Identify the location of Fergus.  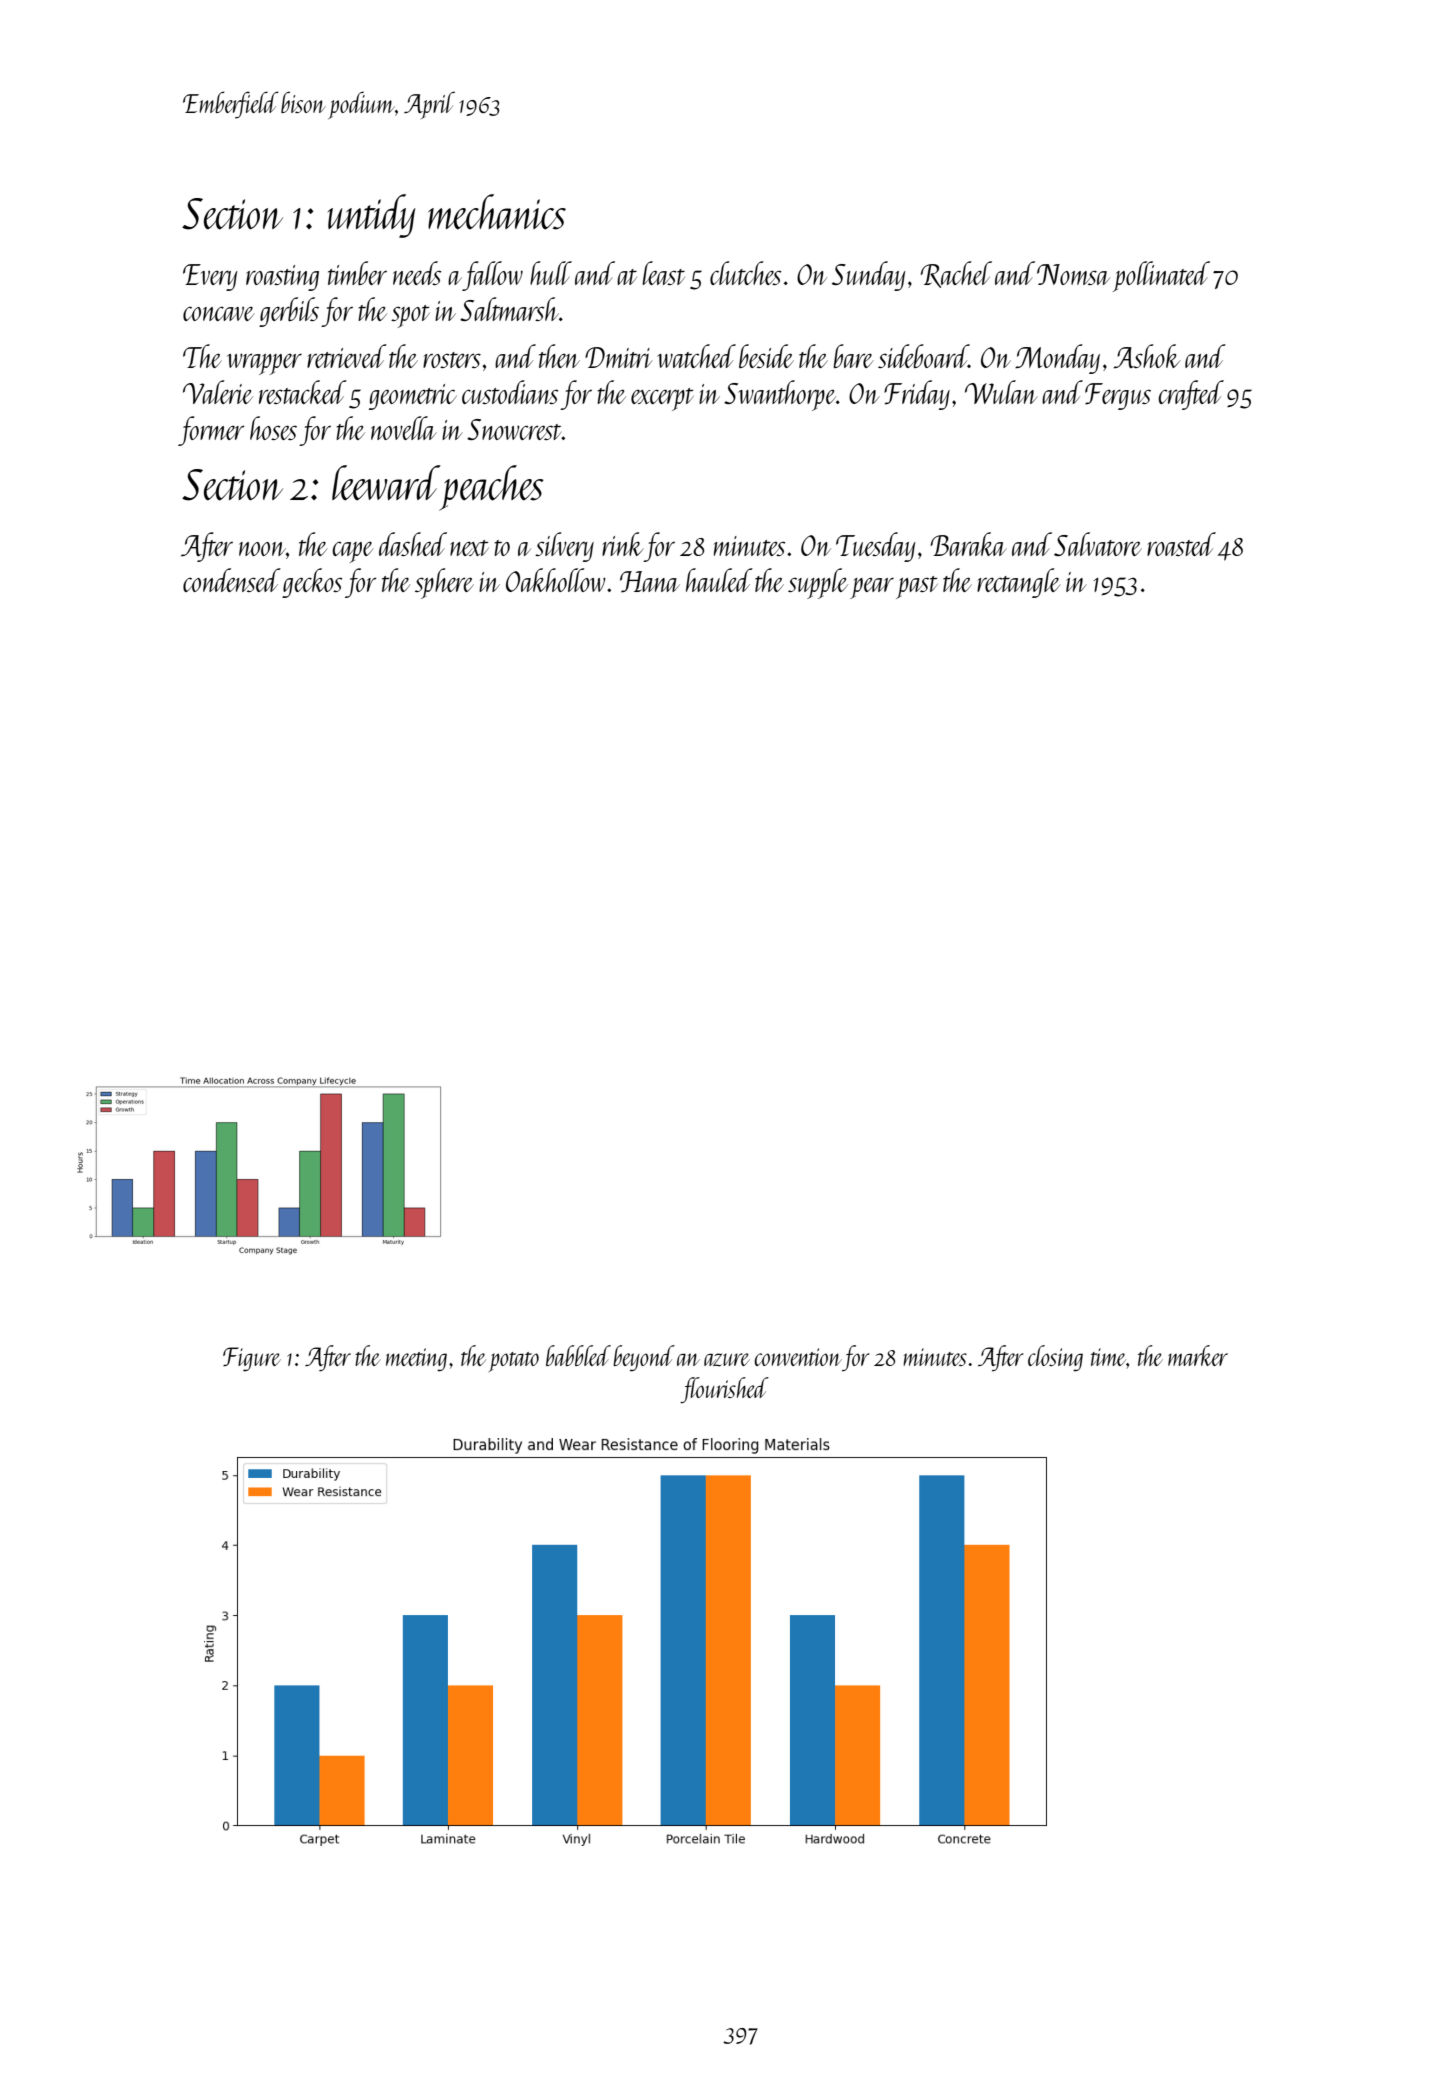
(1118, 396).
